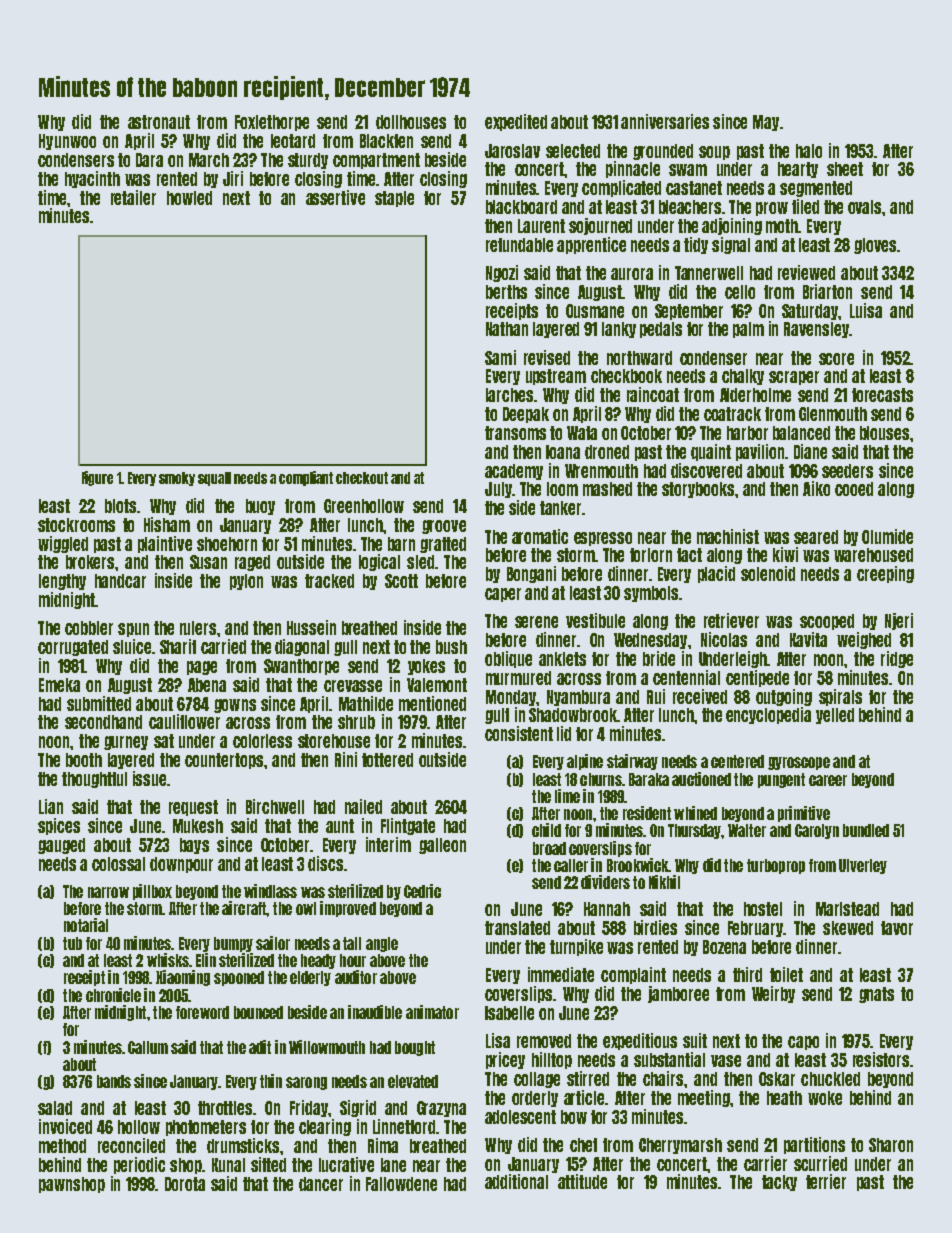  Describe the element at coordinates (500, 357) in the screenshot. I see `Sami` at that location.
